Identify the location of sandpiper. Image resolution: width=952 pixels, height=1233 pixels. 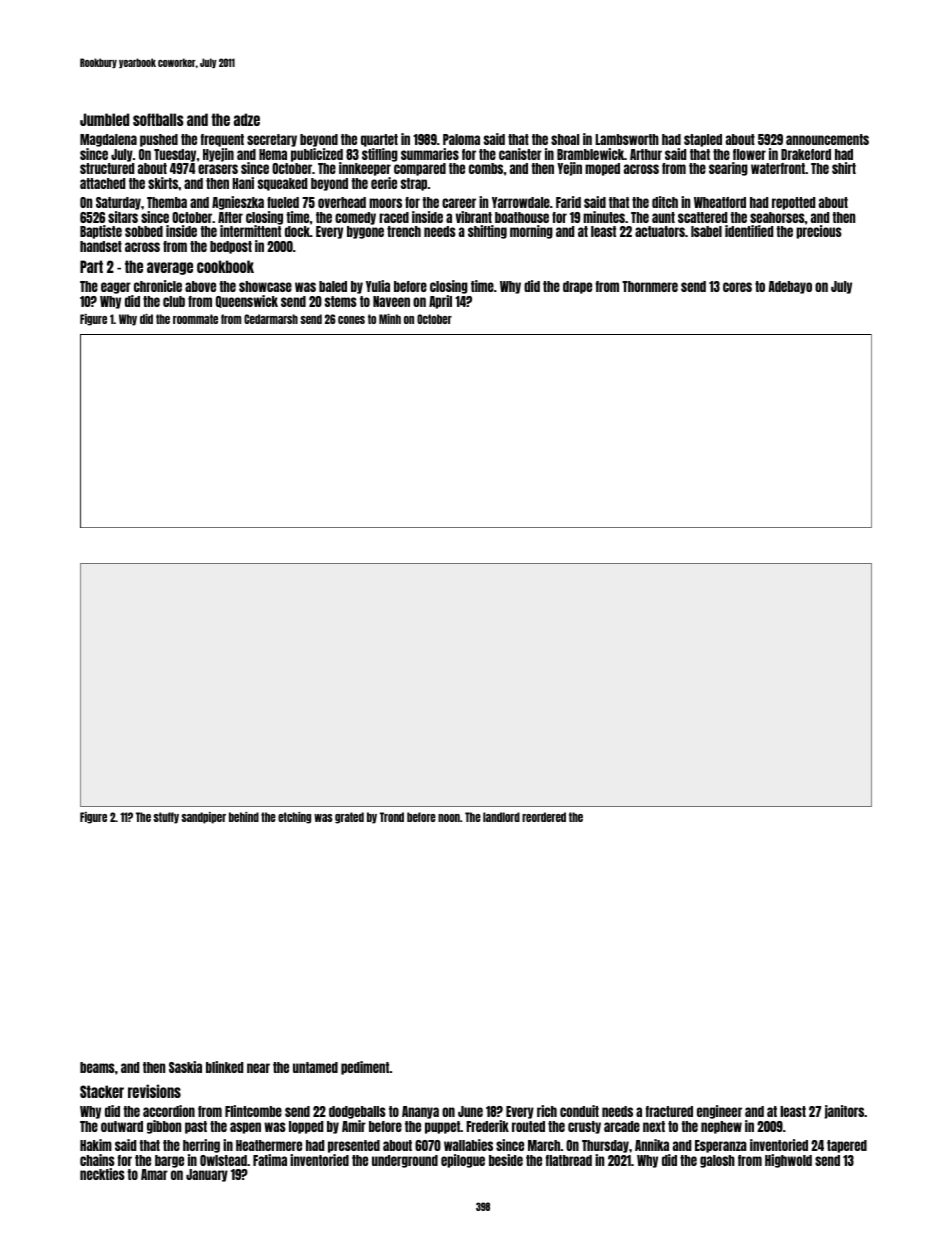
(203, 818).
